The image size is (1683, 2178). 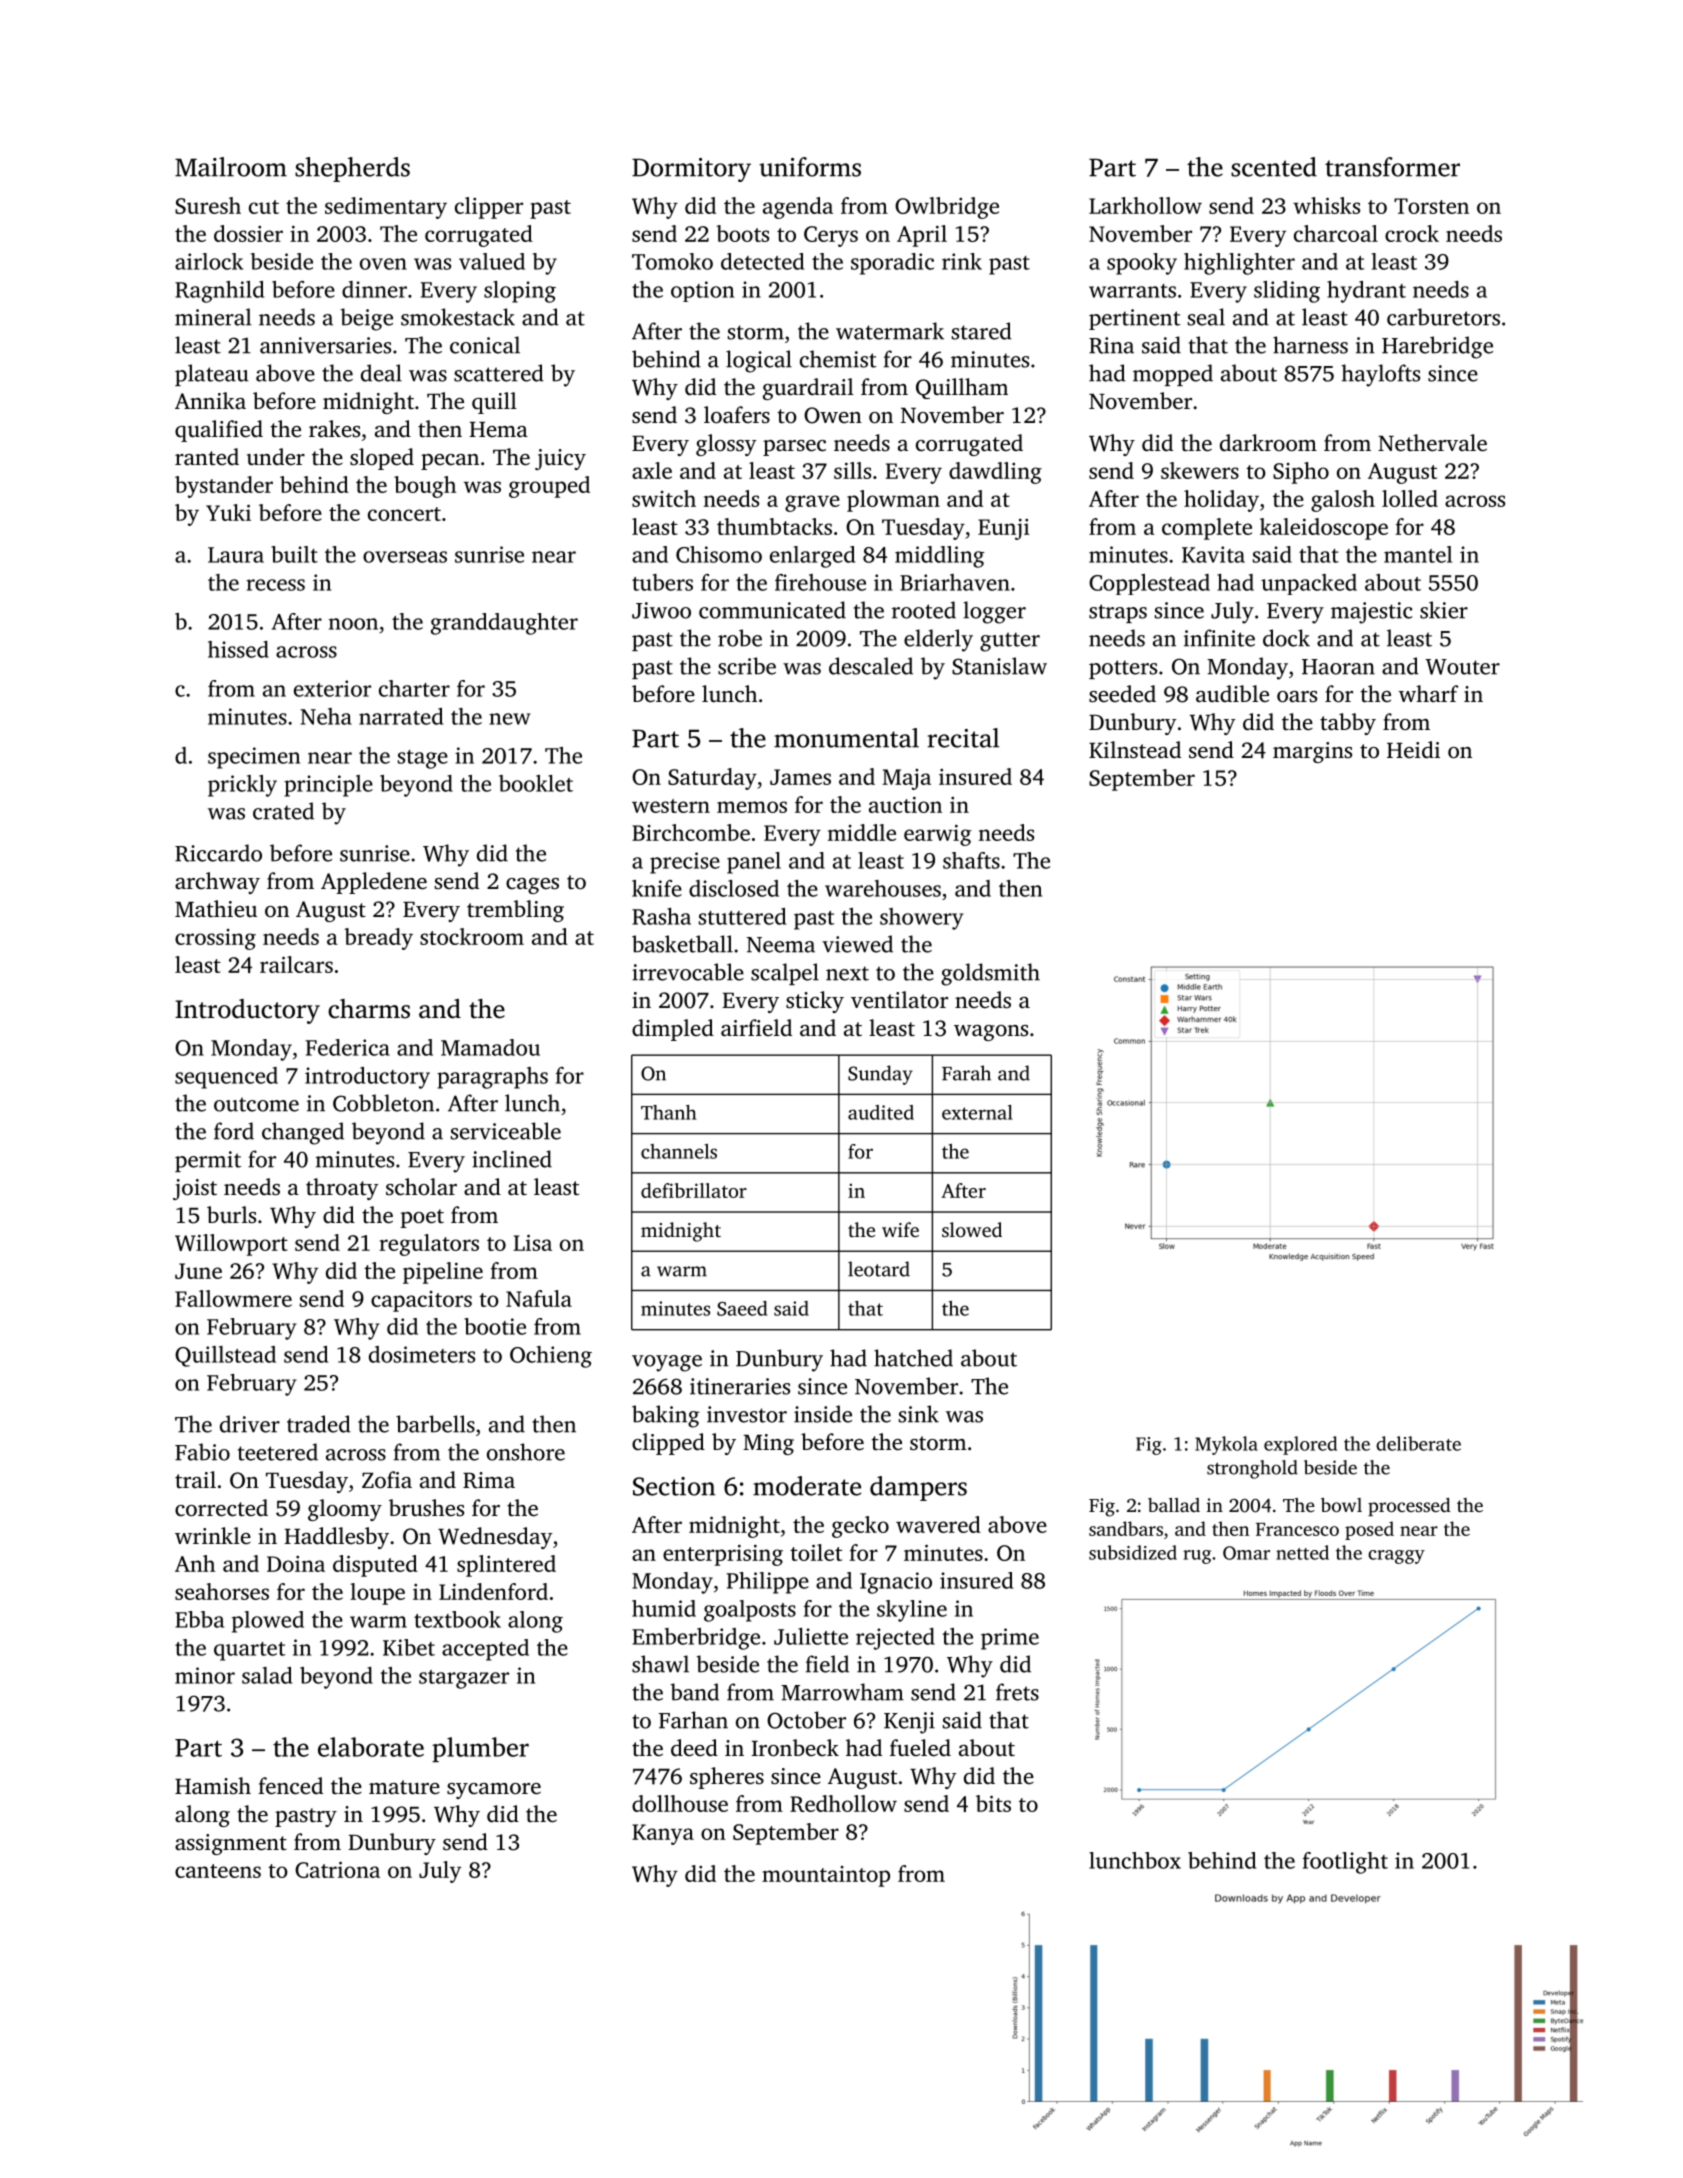 What do you see at coordinates (900, 1229) in the screenshot?
I see `wife` at bounding box center [900, 1229].
